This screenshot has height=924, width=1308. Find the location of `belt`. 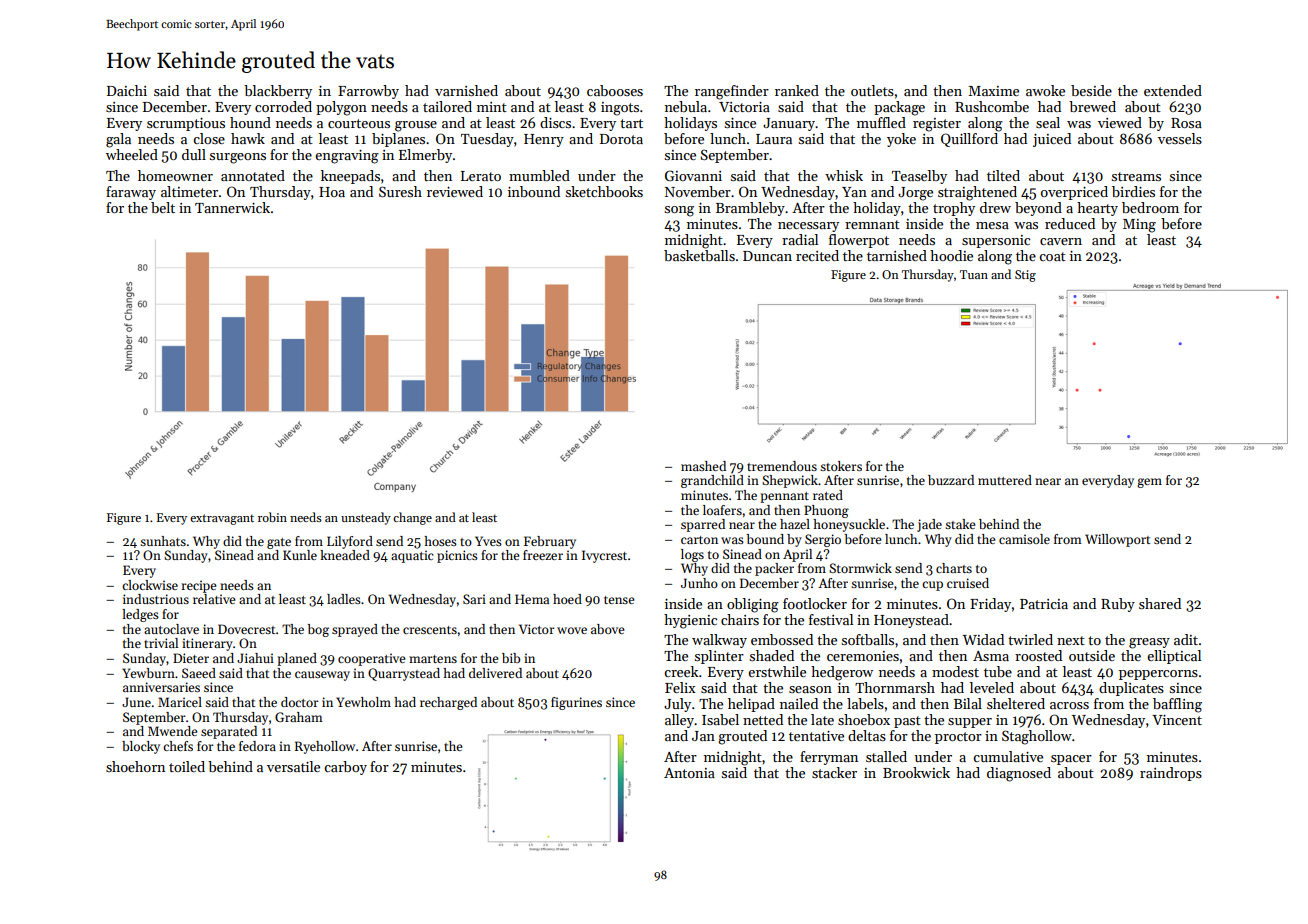

belt is located at coordinates (163, 207).
